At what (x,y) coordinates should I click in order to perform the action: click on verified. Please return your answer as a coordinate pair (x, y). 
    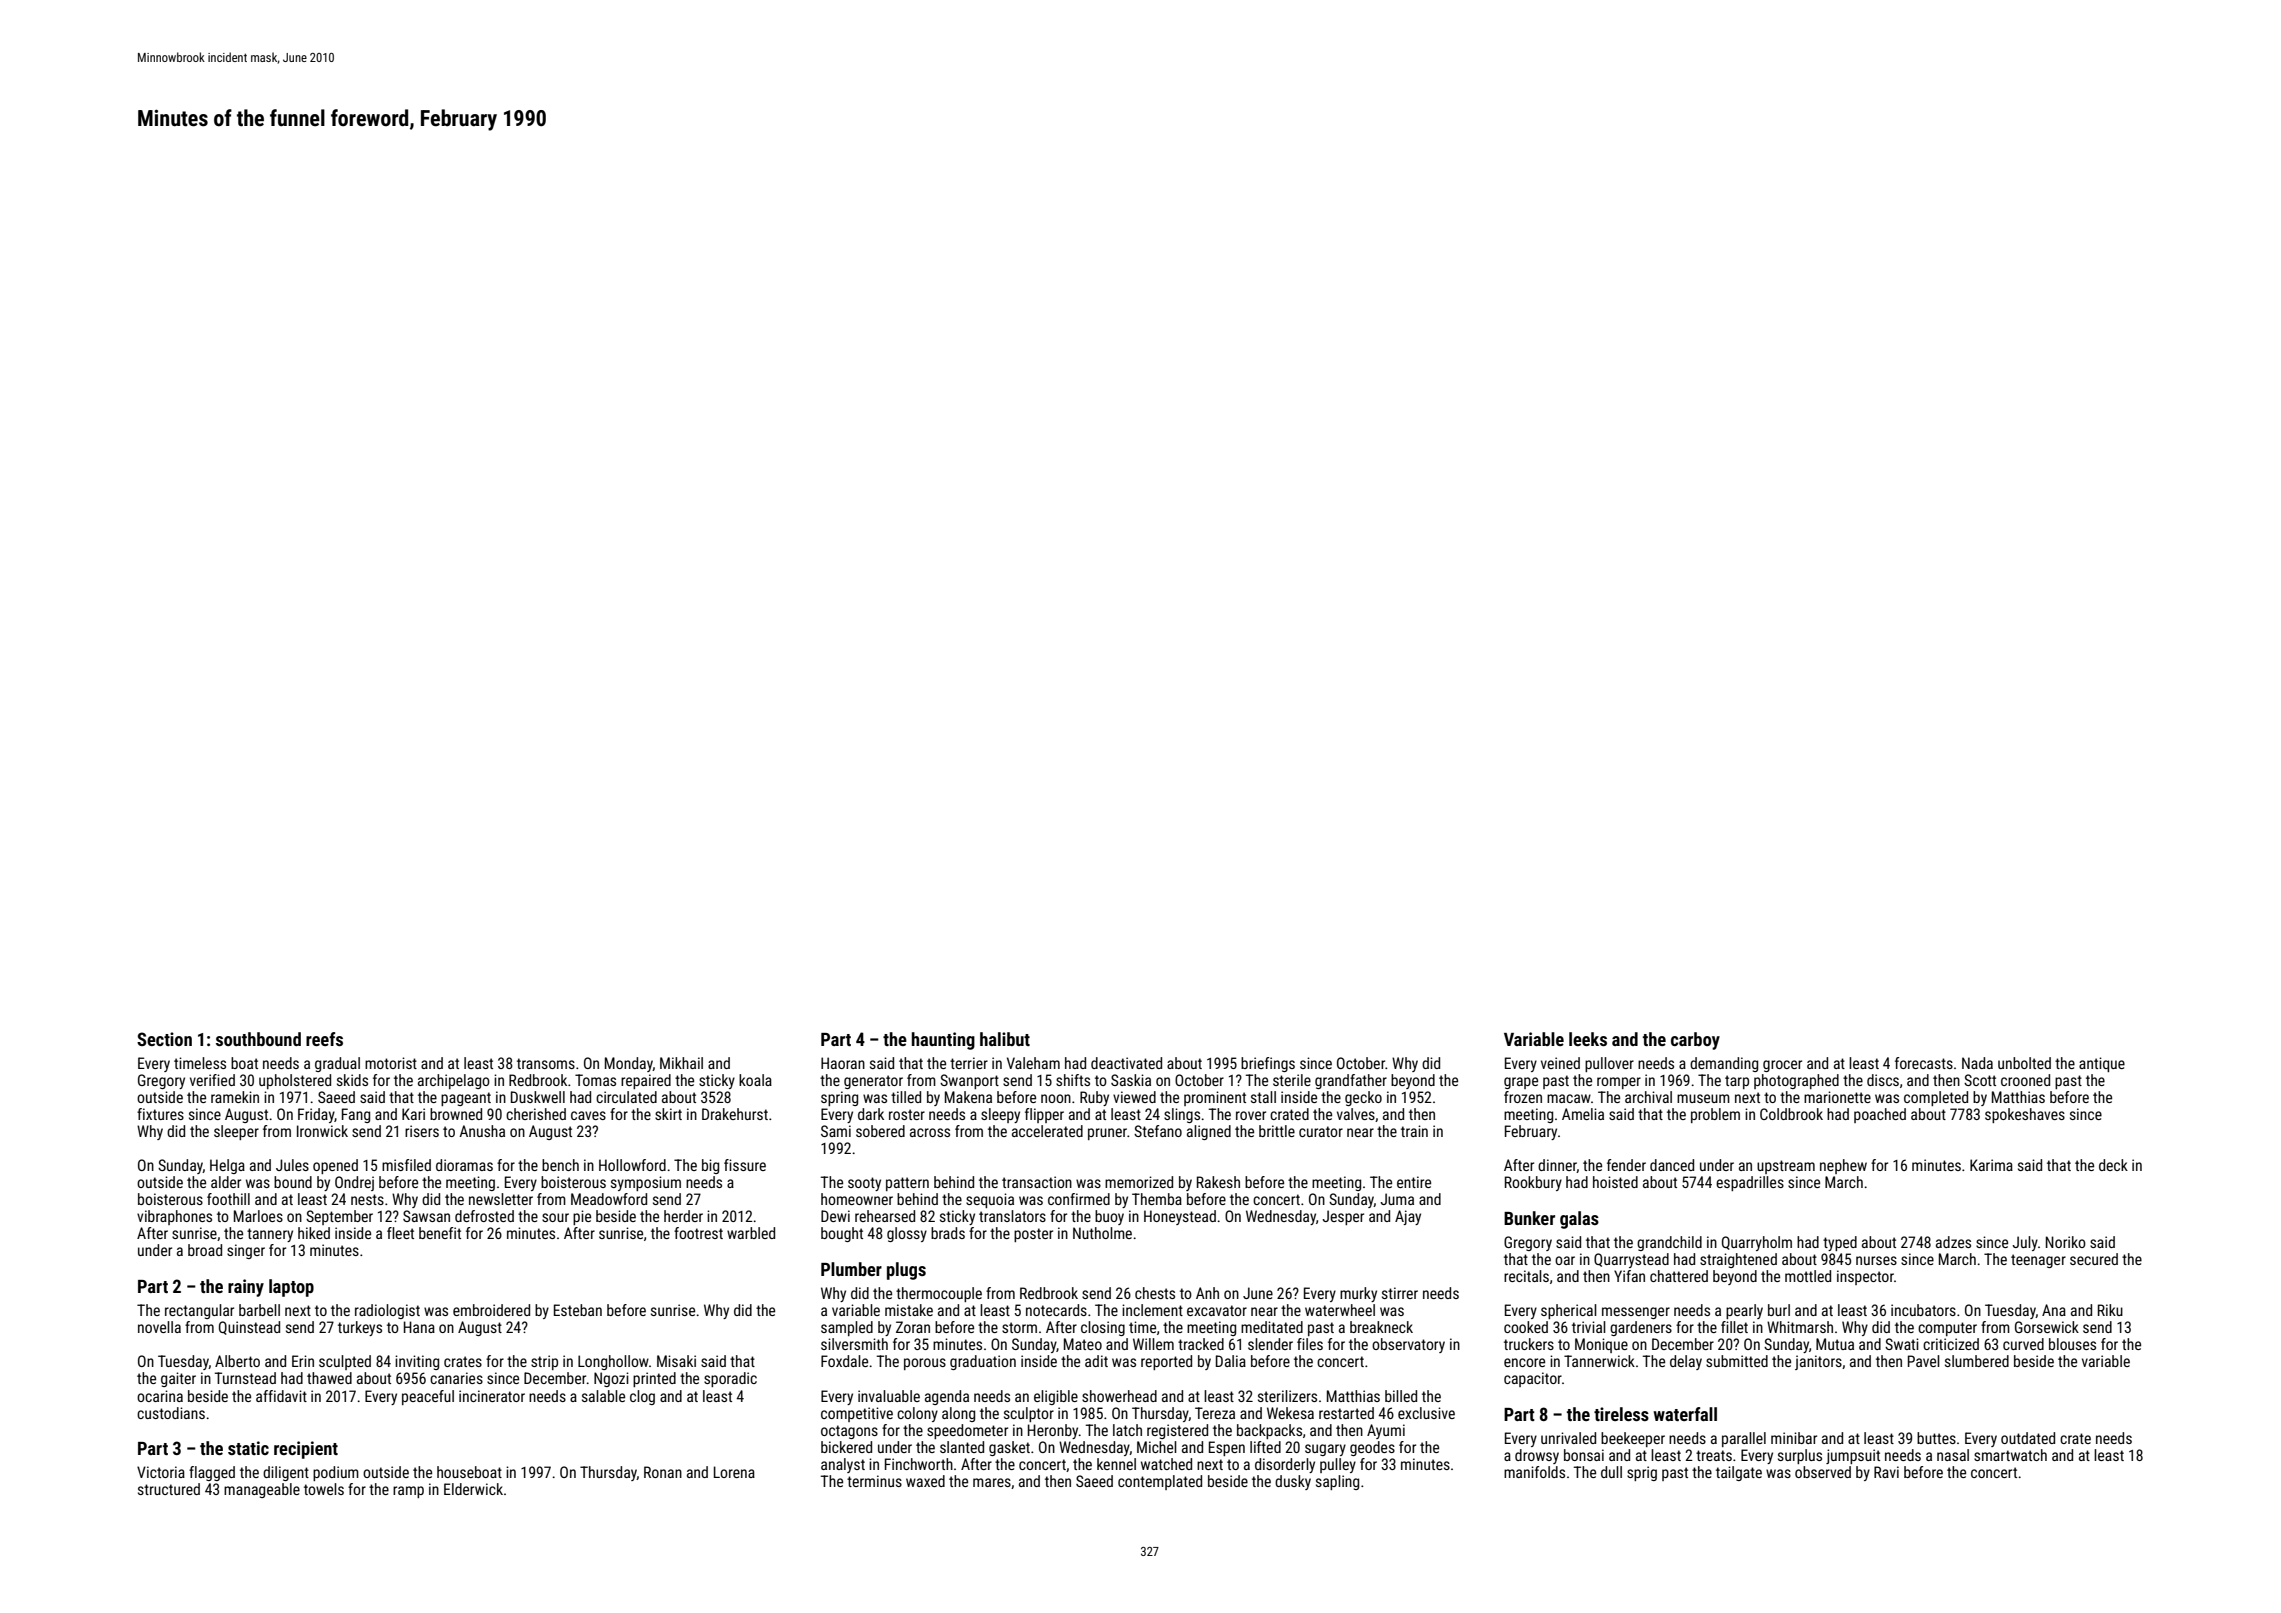
    Looking at the image, I should click on (212, 1080).
